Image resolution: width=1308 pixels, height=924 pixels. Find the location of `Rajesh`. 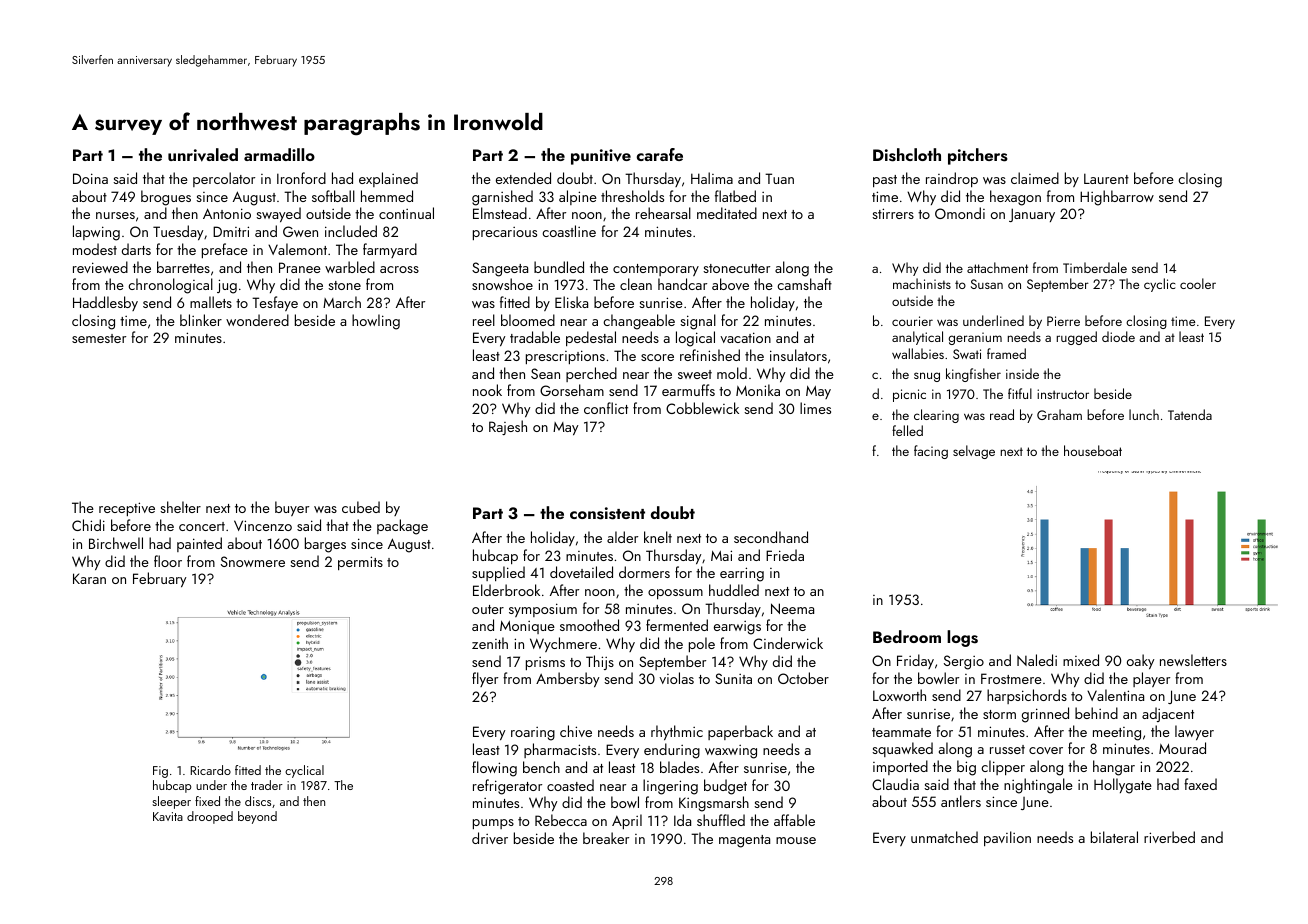

Rajesh is located at coordinates (508, 427).
